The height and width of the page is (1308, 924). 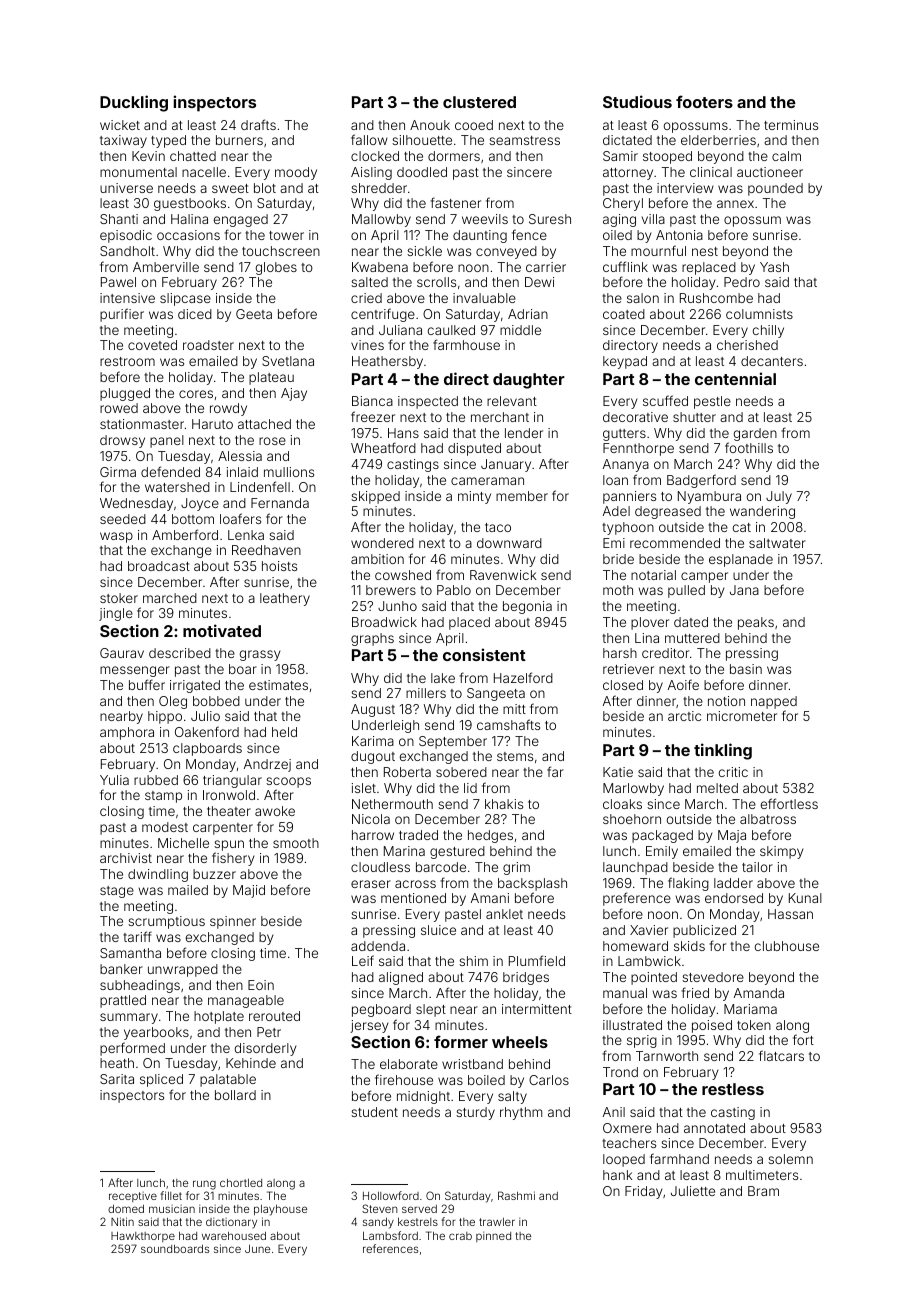 I want to click on solemn, so click(x=790, y=1159).
